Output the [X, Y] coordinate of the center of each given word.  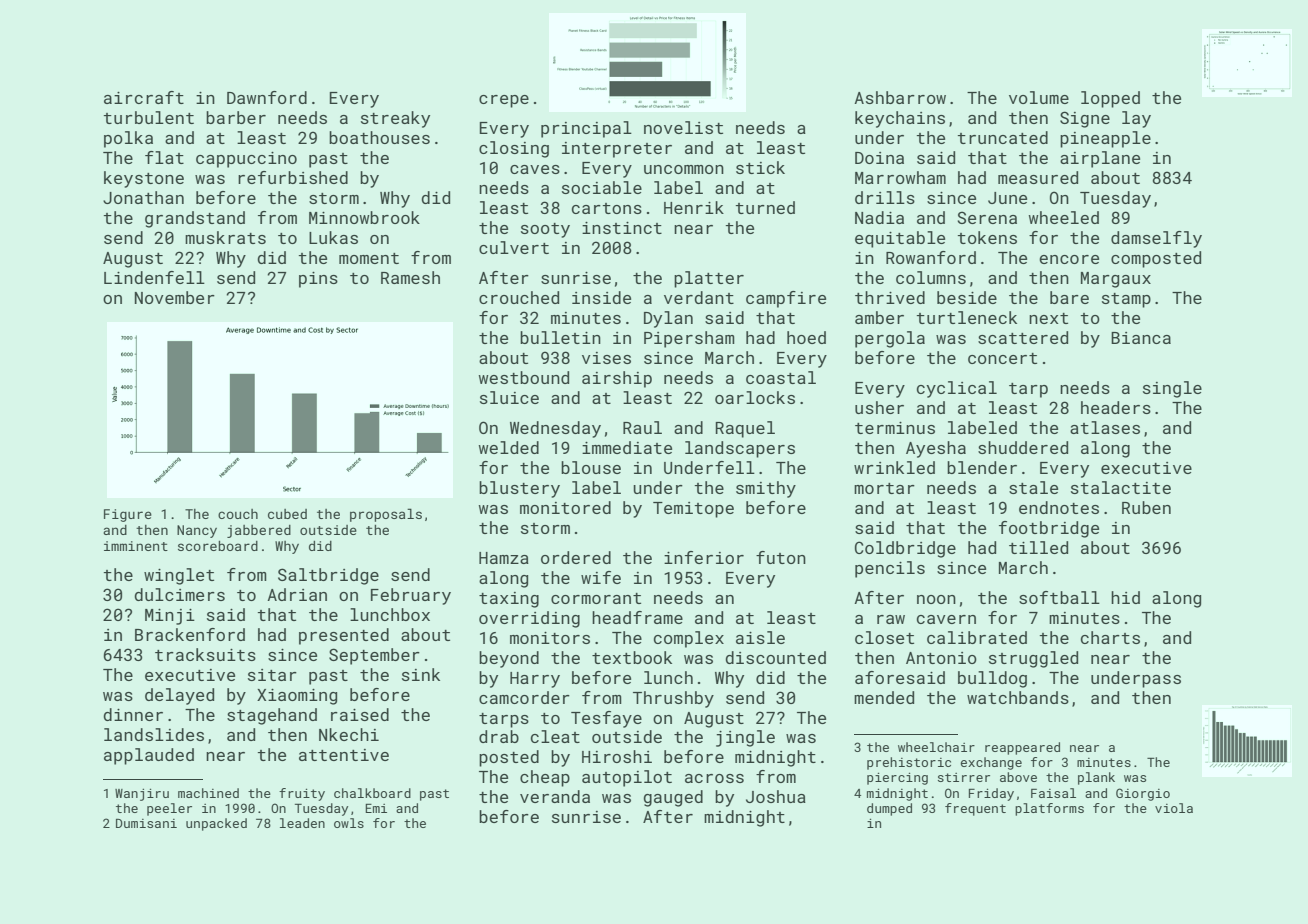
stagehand [272, 716]
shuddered [1023, 447]
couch [238, 514]
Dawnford [267, 97]
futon [781, 557]
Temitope [693, 510]
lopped [1110, 99]
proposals [386, 515]
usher [879, 407]
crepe [504, 101]
